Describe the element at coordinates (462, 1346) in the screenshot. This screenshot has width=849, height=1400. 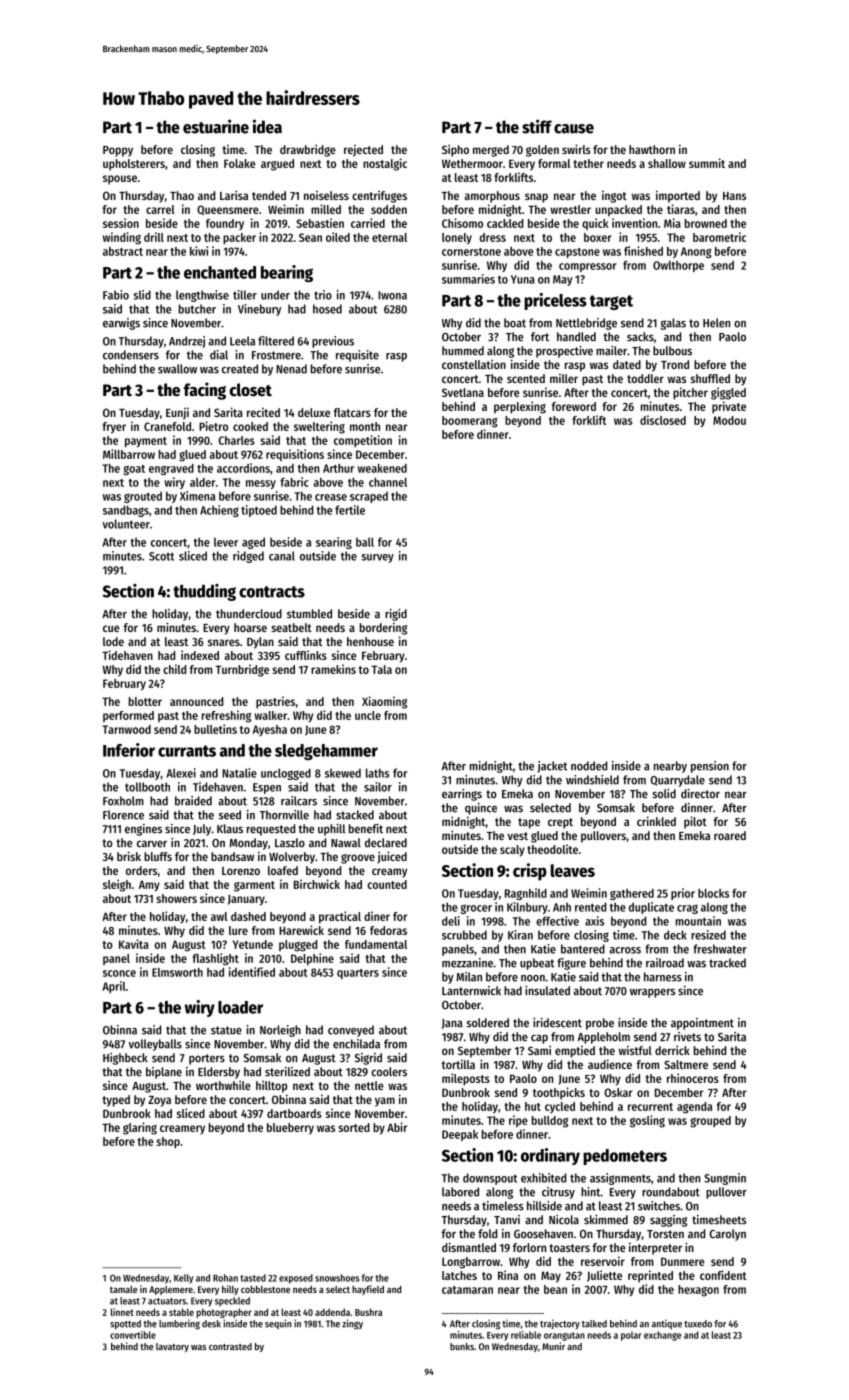
I see `bunks` at that location.
